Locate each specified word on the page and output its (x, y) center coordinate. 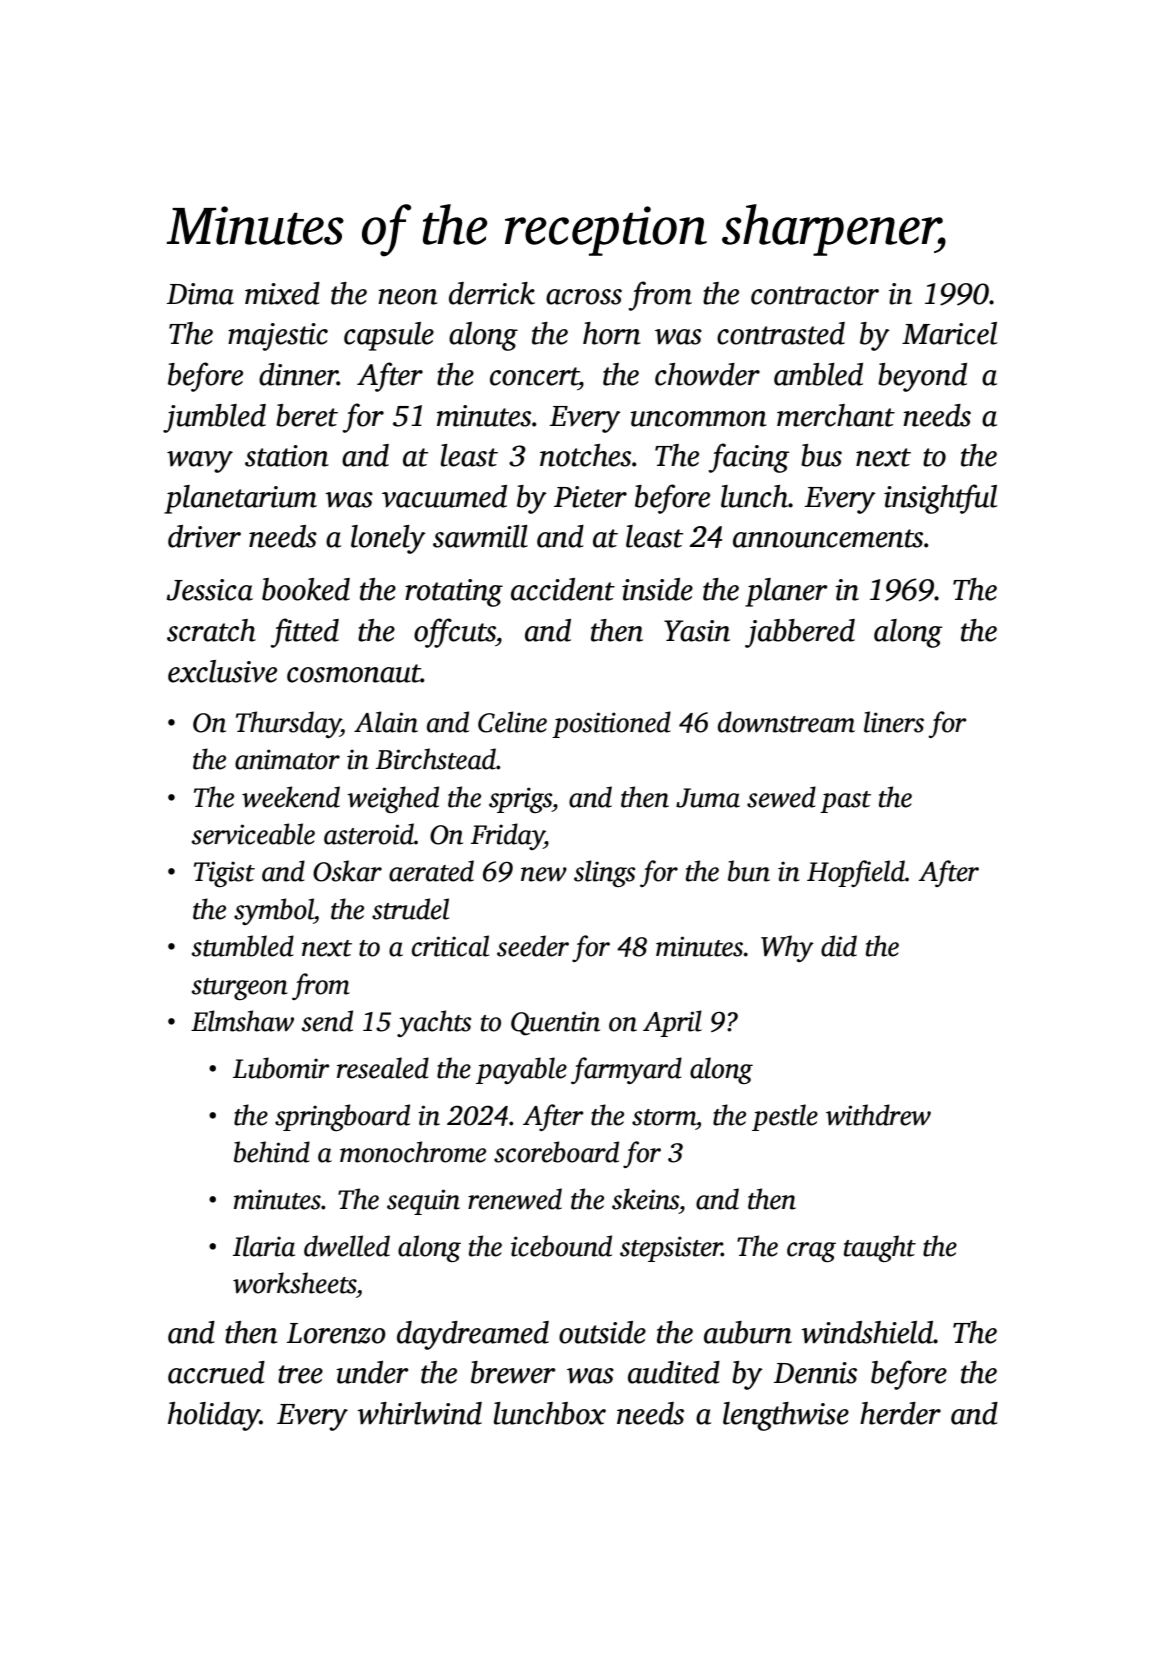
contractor (815, 295)
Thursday (288, 724)
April (672, 1023)
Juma (708, 798)
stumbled (243, 946)
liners (894, 722)
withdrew (878, 1115)
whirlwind (419, 1413)
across (584, 297)
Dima (200, 294)
